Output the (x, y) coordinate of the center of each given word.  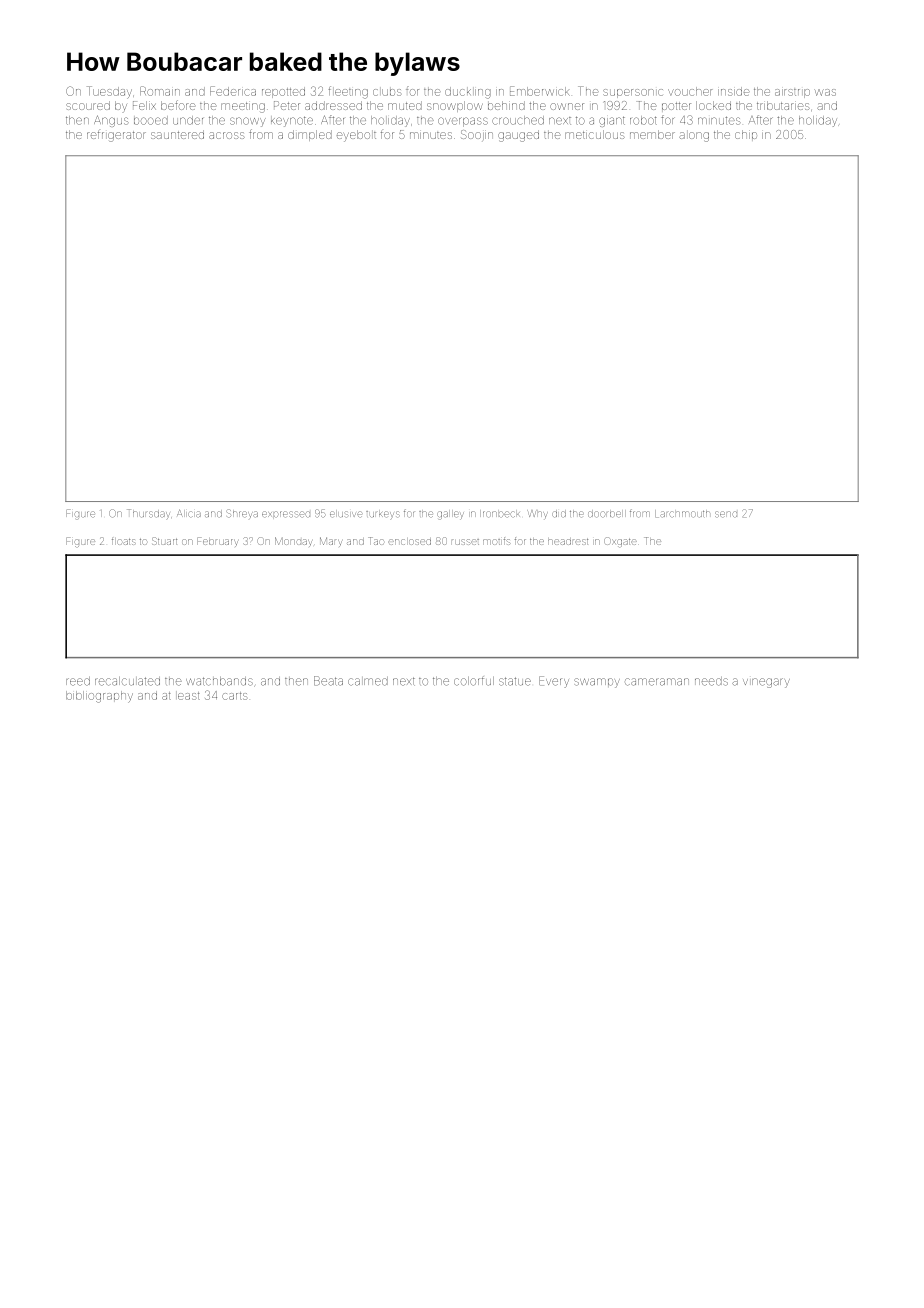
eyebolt (356, 136)
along (694, 137)
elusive (346, 514)
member (652, 134)
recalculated (127, 681)
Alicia (189, 513)
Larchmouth (682, 513)
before (178, 105)
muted (405, 105)
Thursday (148, 514)
